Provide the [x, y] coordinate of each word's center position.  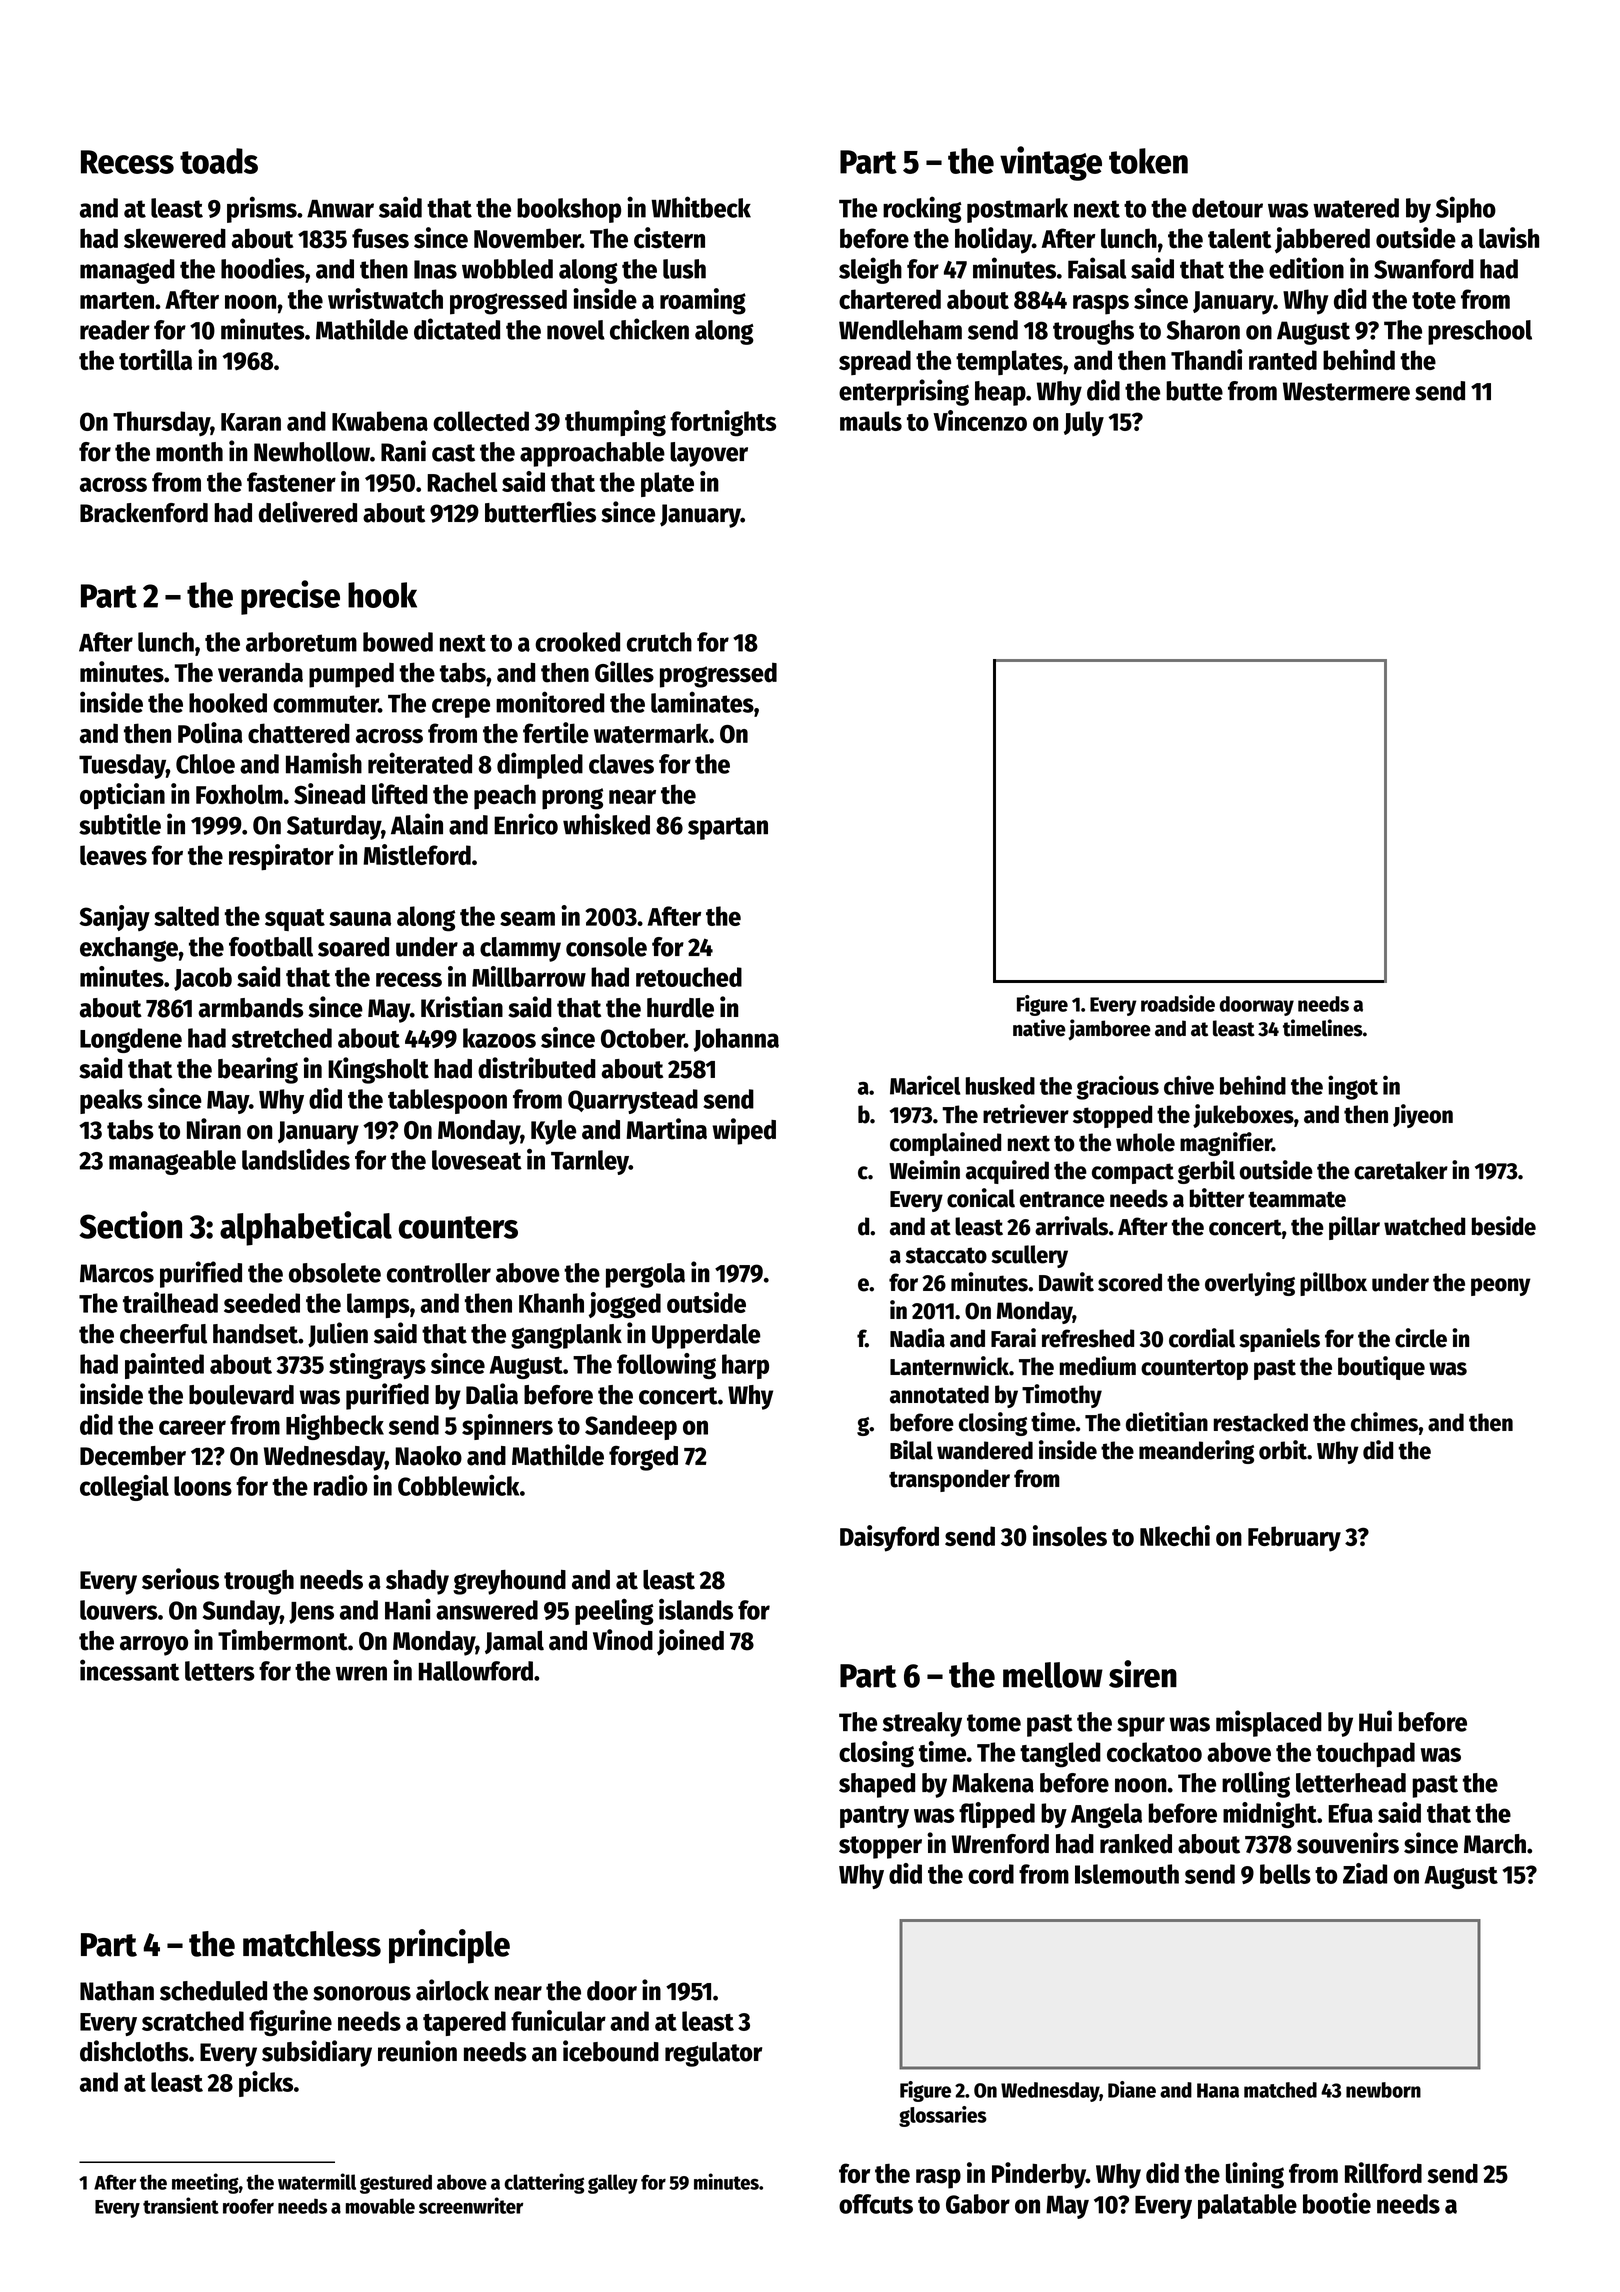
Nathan [117, 1991]
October [642, 1038]
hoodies [263, 268]
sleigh [870, 270]
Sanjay [114, 918]
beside [1504, 1226]
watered [1356, 208]
